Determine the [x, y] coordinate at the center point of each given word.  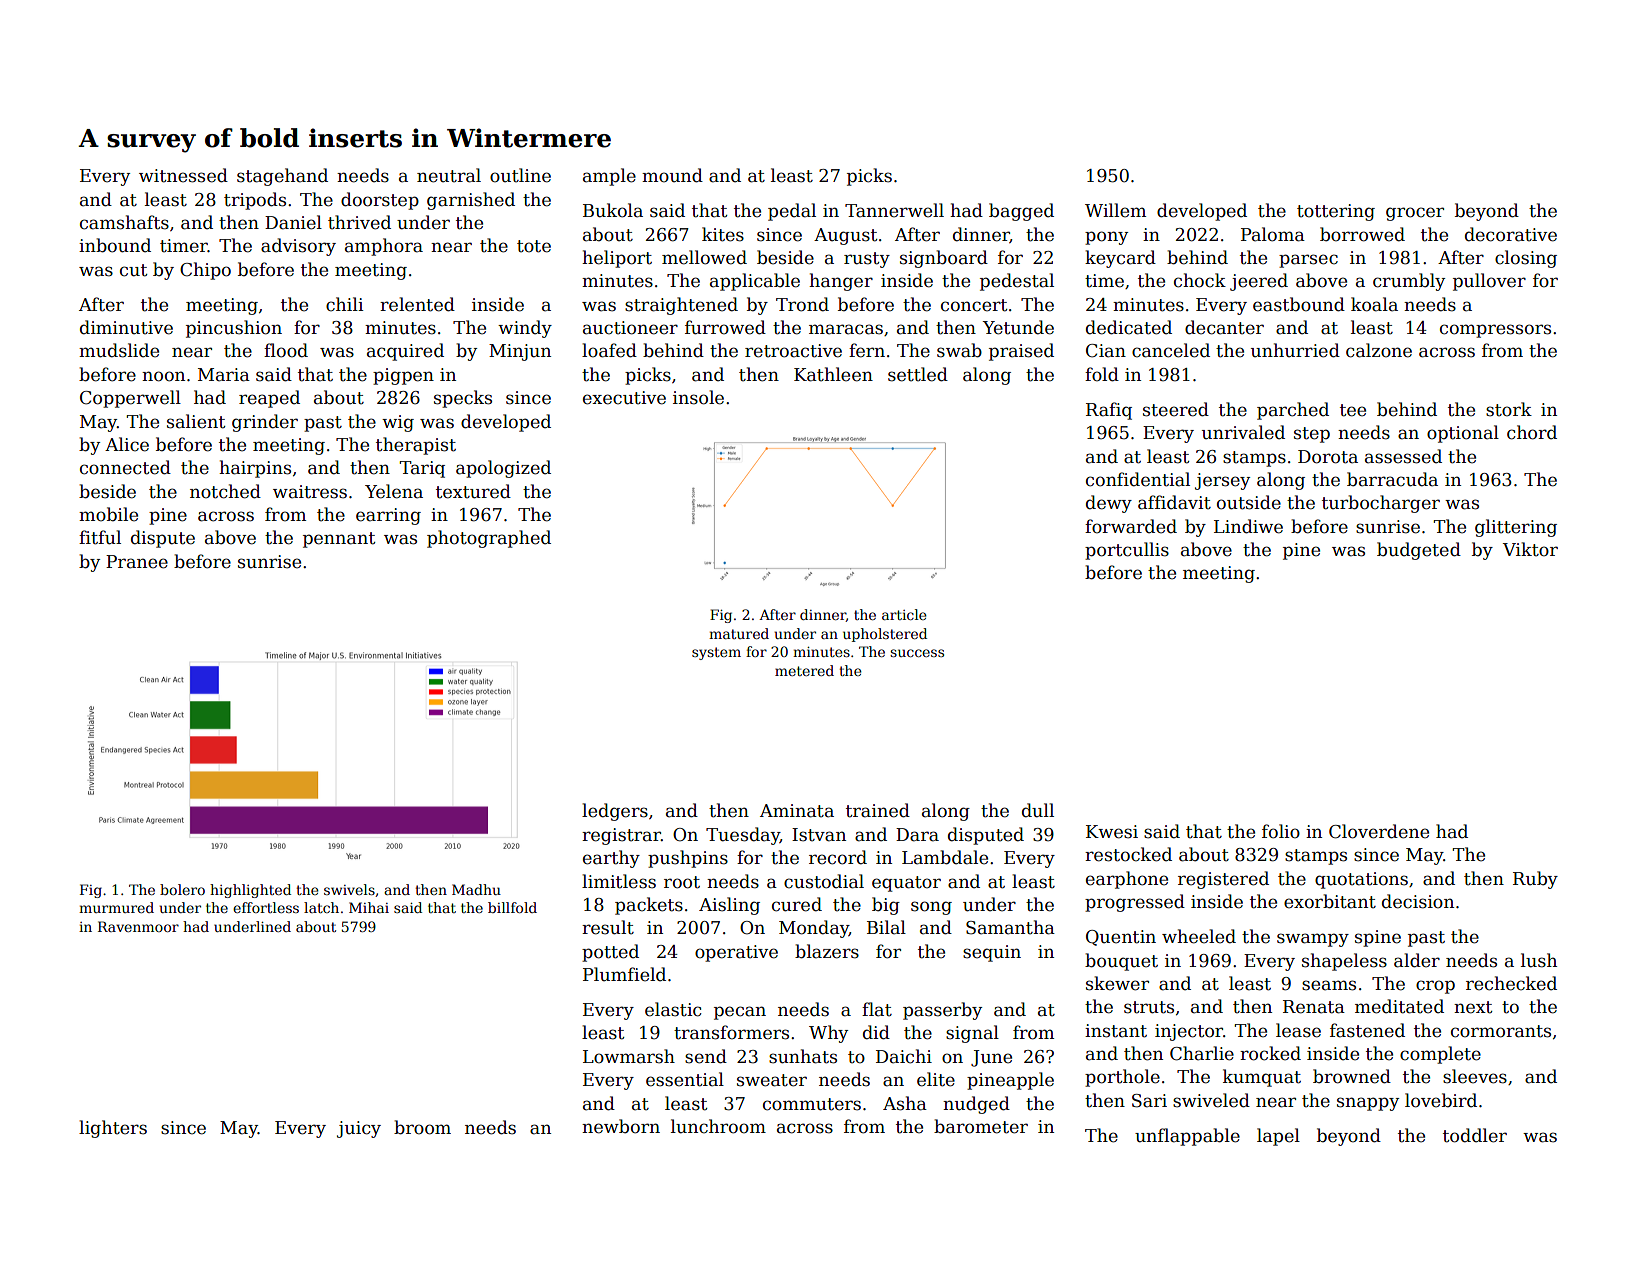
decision [1418, 901]
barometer [981, 1126]
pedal [792, 212]
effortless [266, 907]
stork [1509, 409]
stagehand [282, 177]
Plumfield [624, 974]
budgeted [1419, 551]
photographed [489, 539]
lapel [1278, 1137]
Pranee [137, 562]
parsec [1308, 261]
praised [1021, 352]
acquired [405, 352]
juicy [359, 1129]
